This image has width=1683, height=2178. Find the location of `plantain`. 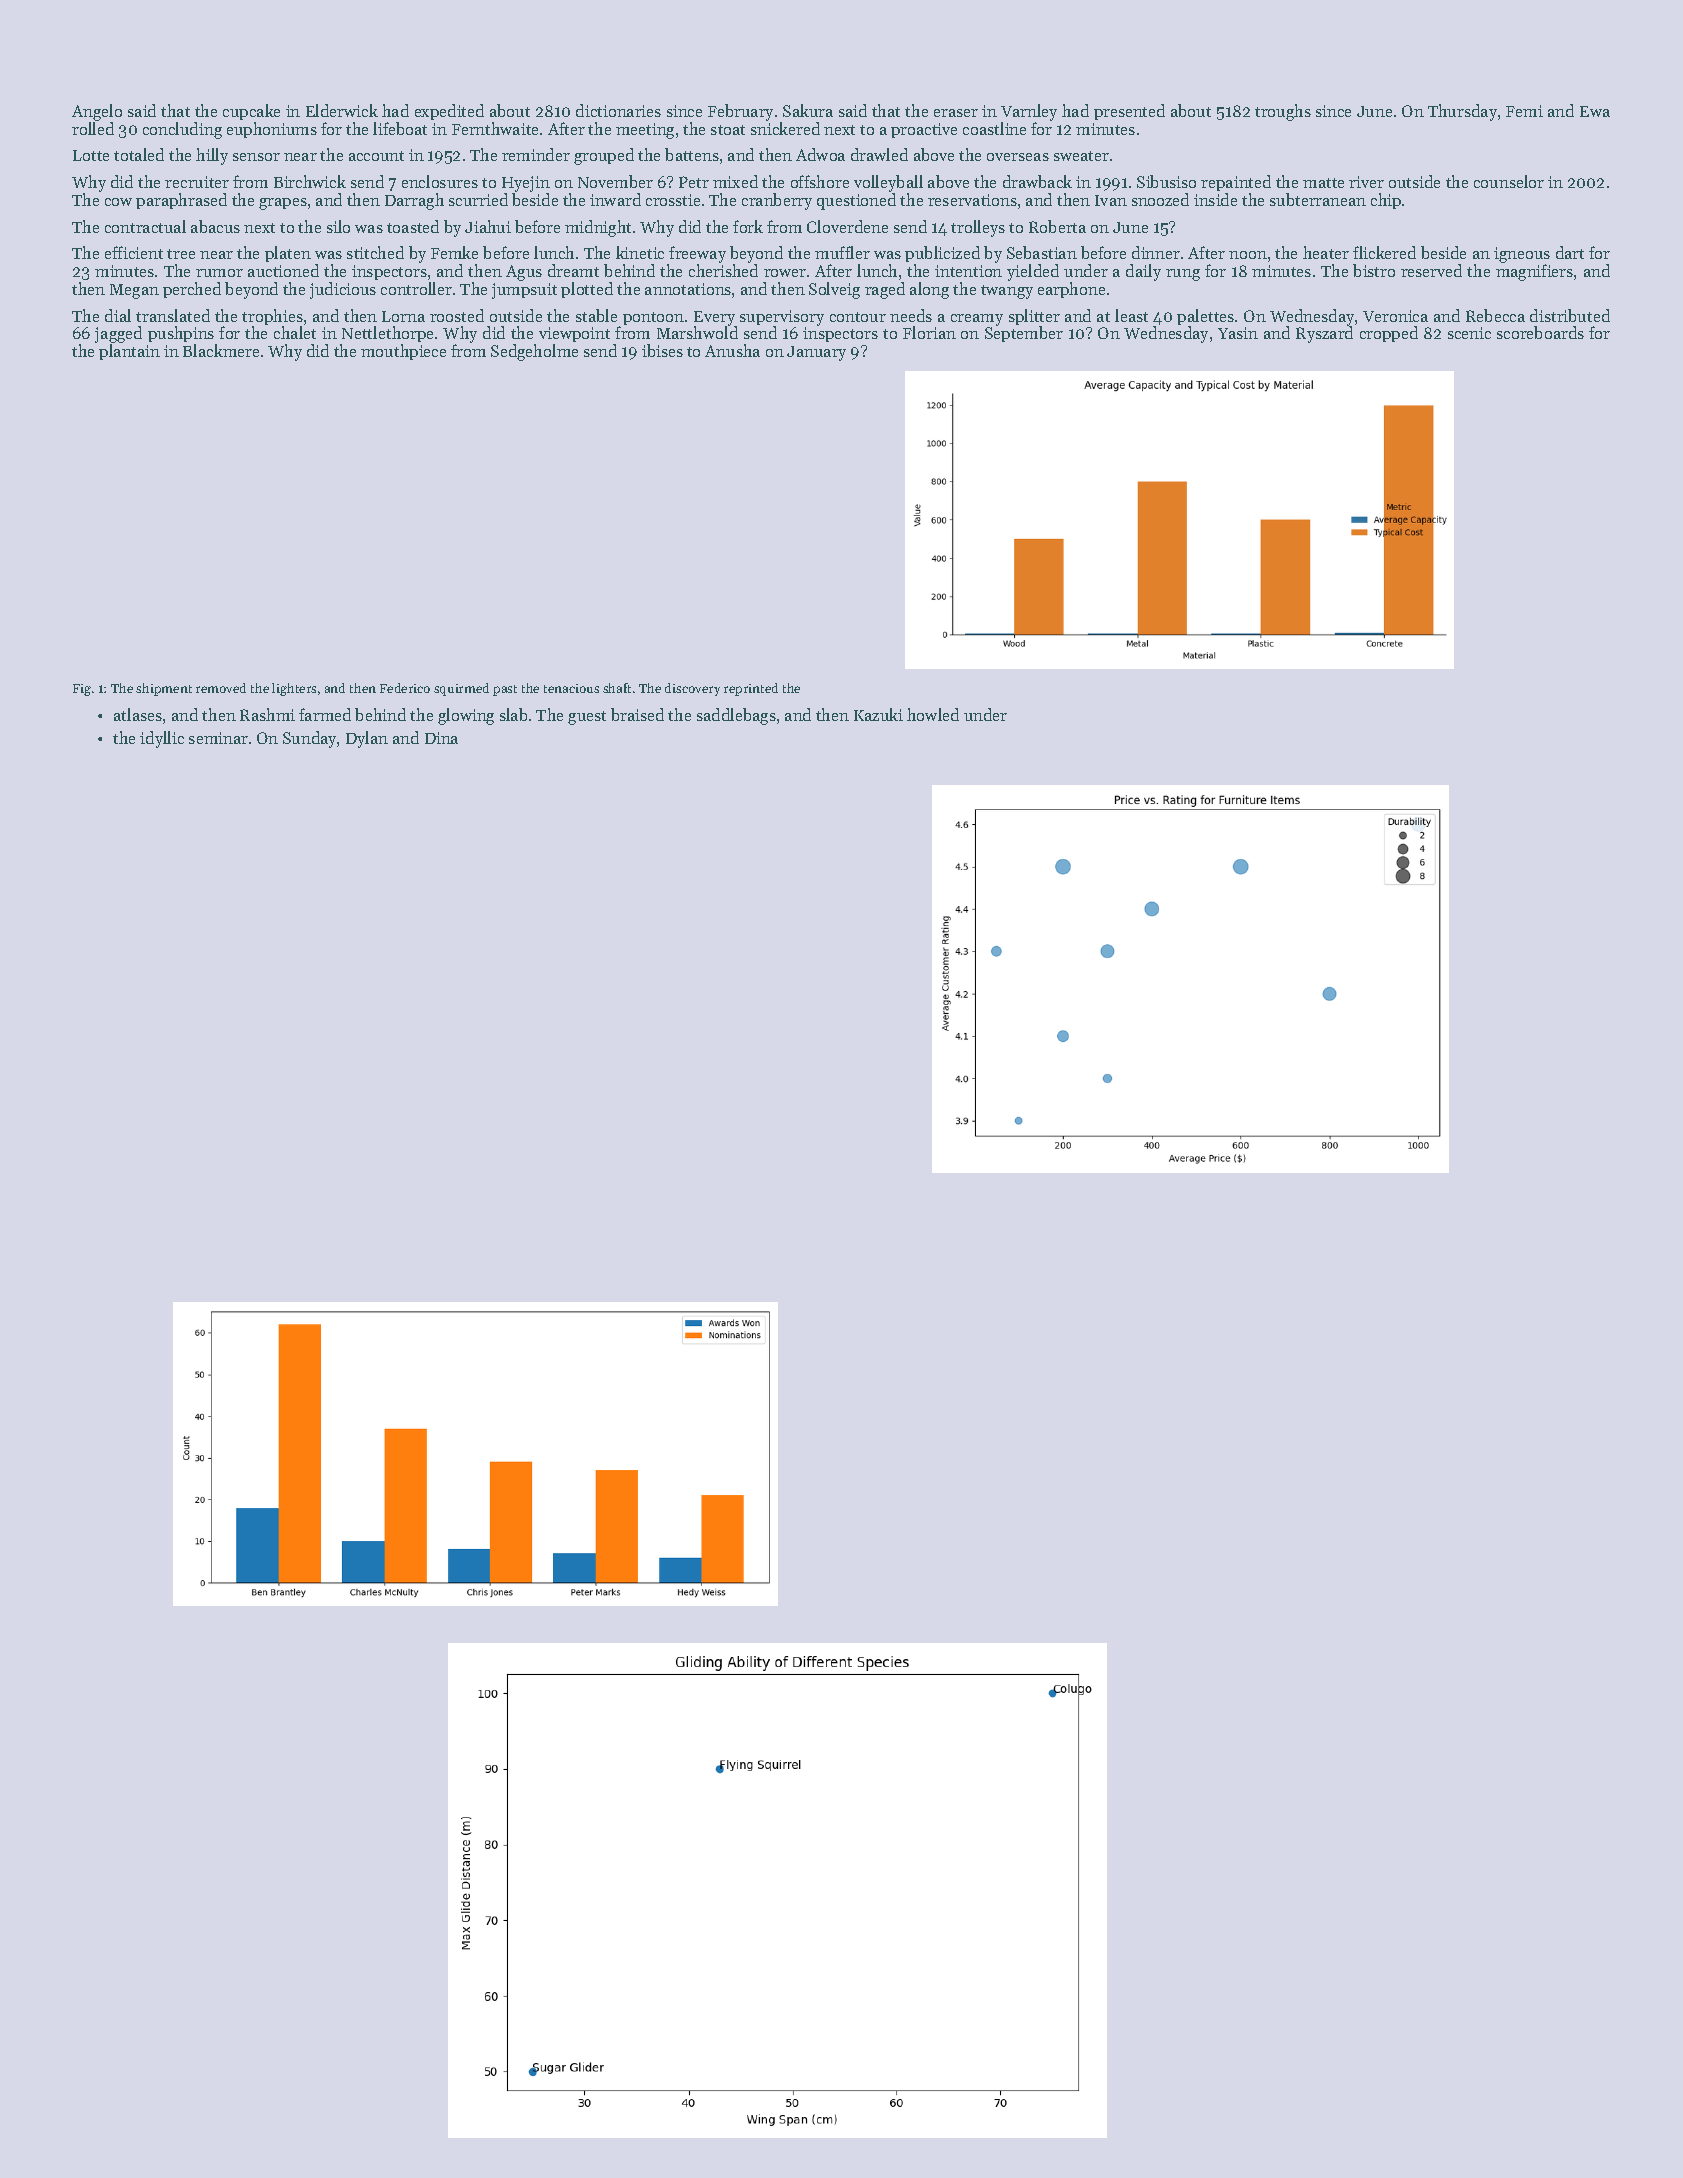

plantain is located at coordinates (129, 352).
